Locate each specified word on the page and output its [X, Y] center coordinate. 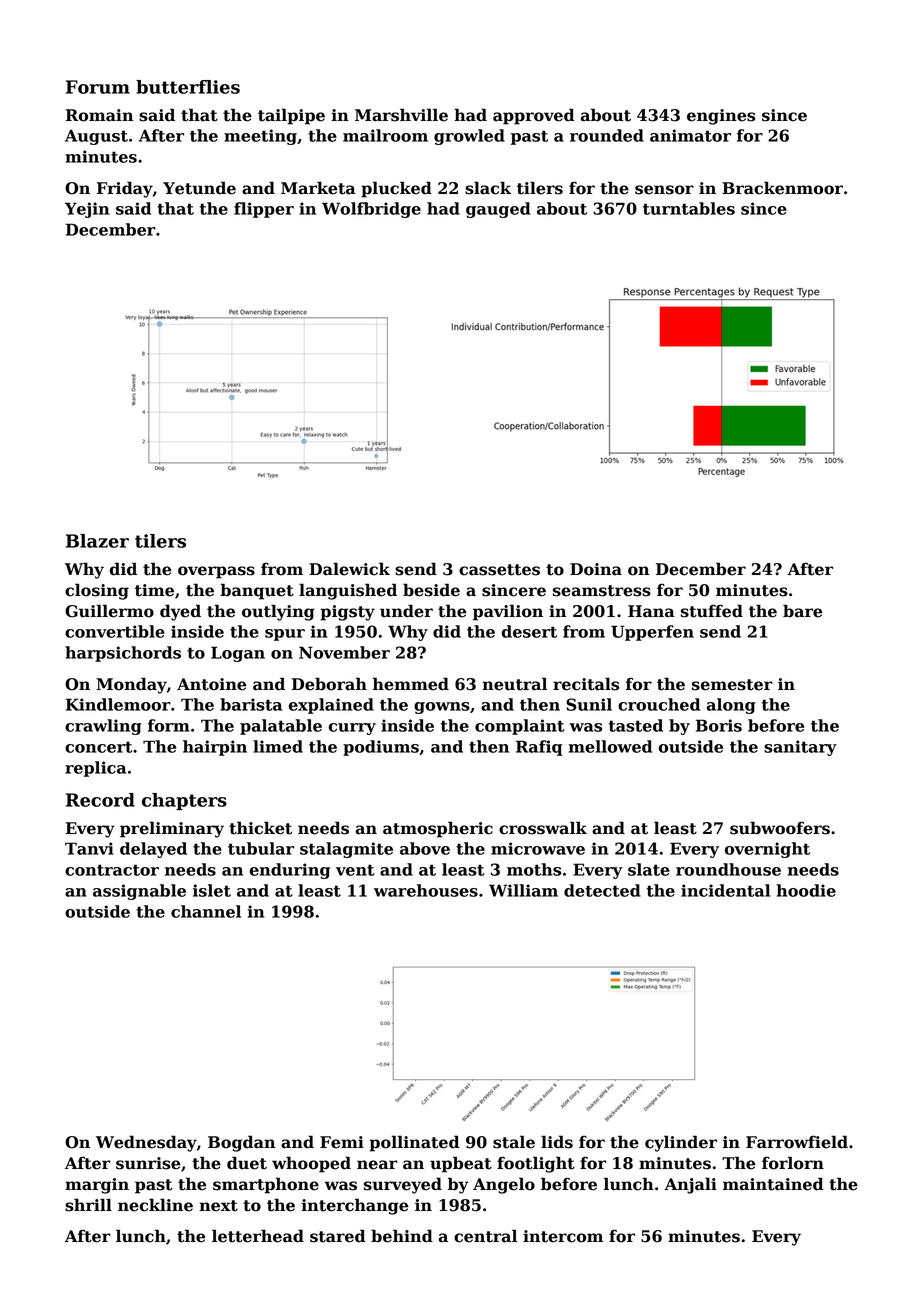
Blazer [97, 541]
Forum [98, 87]
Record [100, 800]
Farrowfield [797, 1142]
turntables [689, 208]
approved [534, 116]
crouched [659, 704]
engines [721, 117]
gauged [498, 210]
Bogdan [241, 1143]
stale [514, 1142]
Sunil [589, 704]
